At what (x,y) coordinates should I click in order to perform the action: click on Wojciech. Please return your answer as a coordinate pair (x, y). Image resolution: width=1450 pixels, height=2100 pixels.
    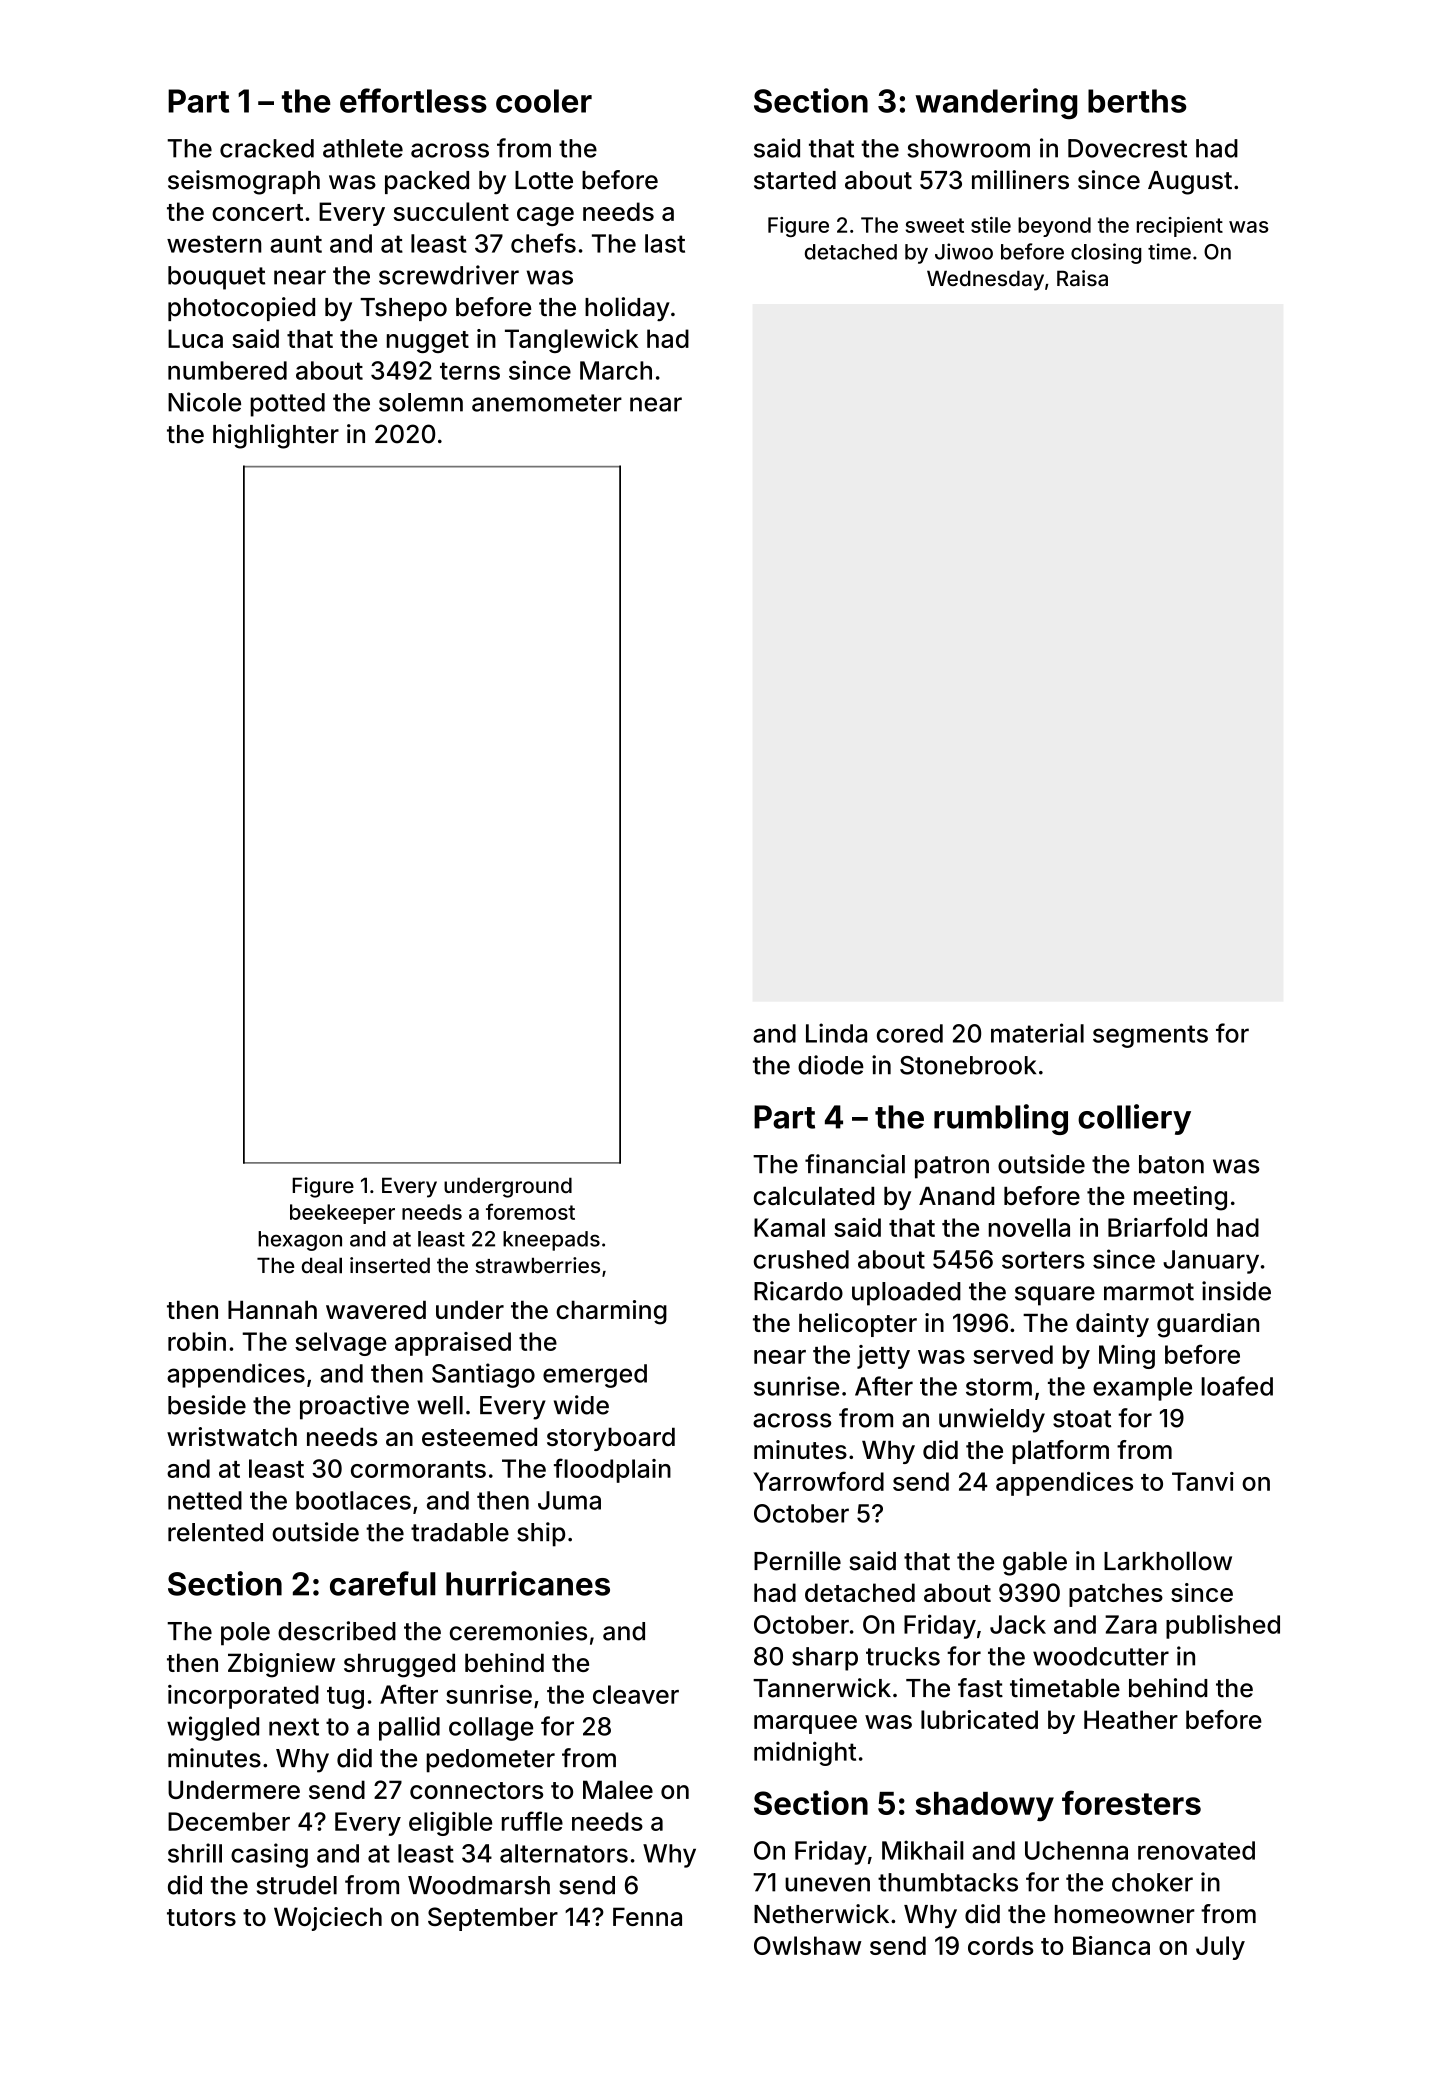
    Looking at the image, I should click on (328, 1919).
